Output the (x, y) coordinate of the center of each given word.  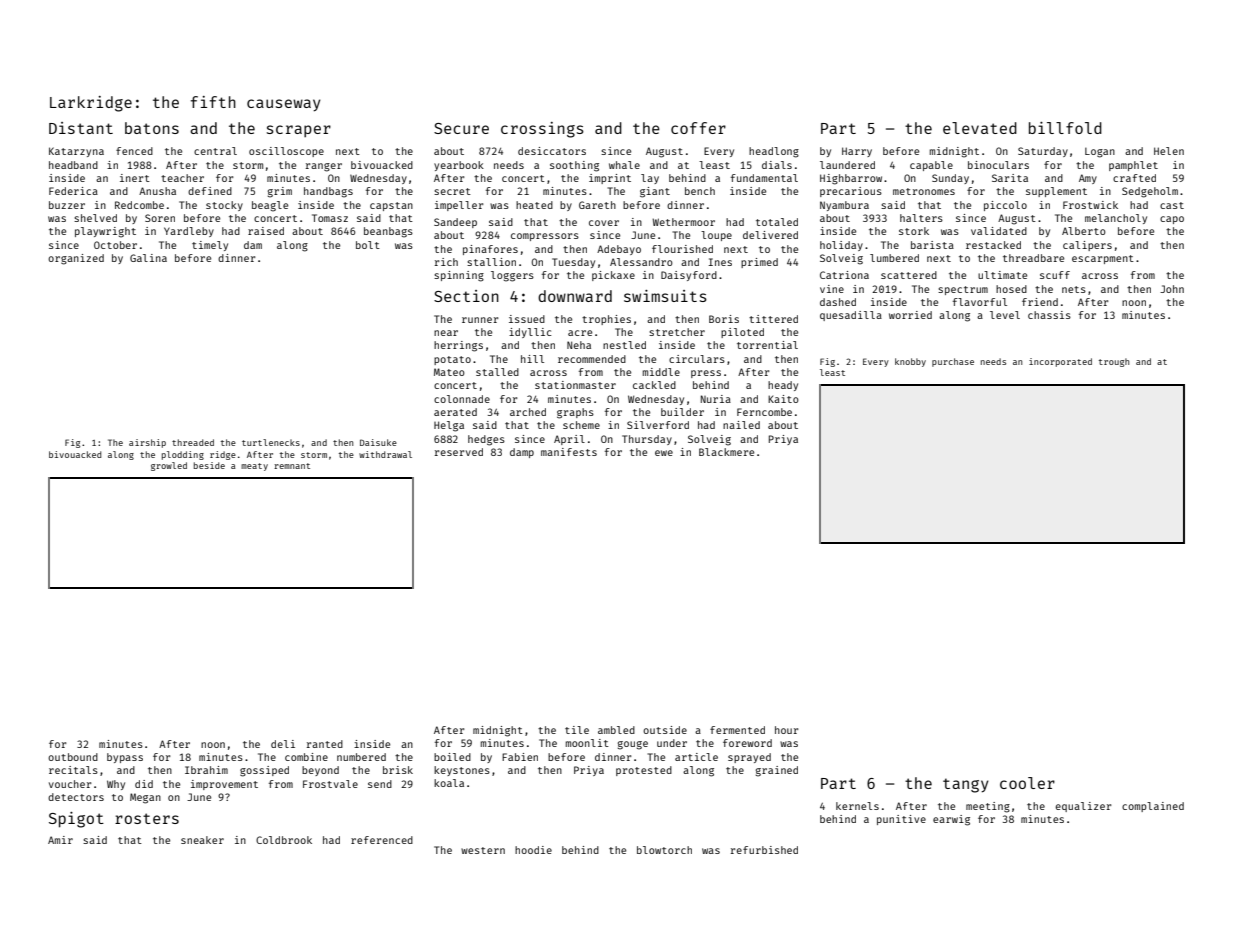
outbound (73, 757)
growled (169, 466)
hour (787, 730)
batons (152, 128)
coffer (698, 128)
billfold (1065, 128)
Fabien (520, 757)
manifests (569, 452)
